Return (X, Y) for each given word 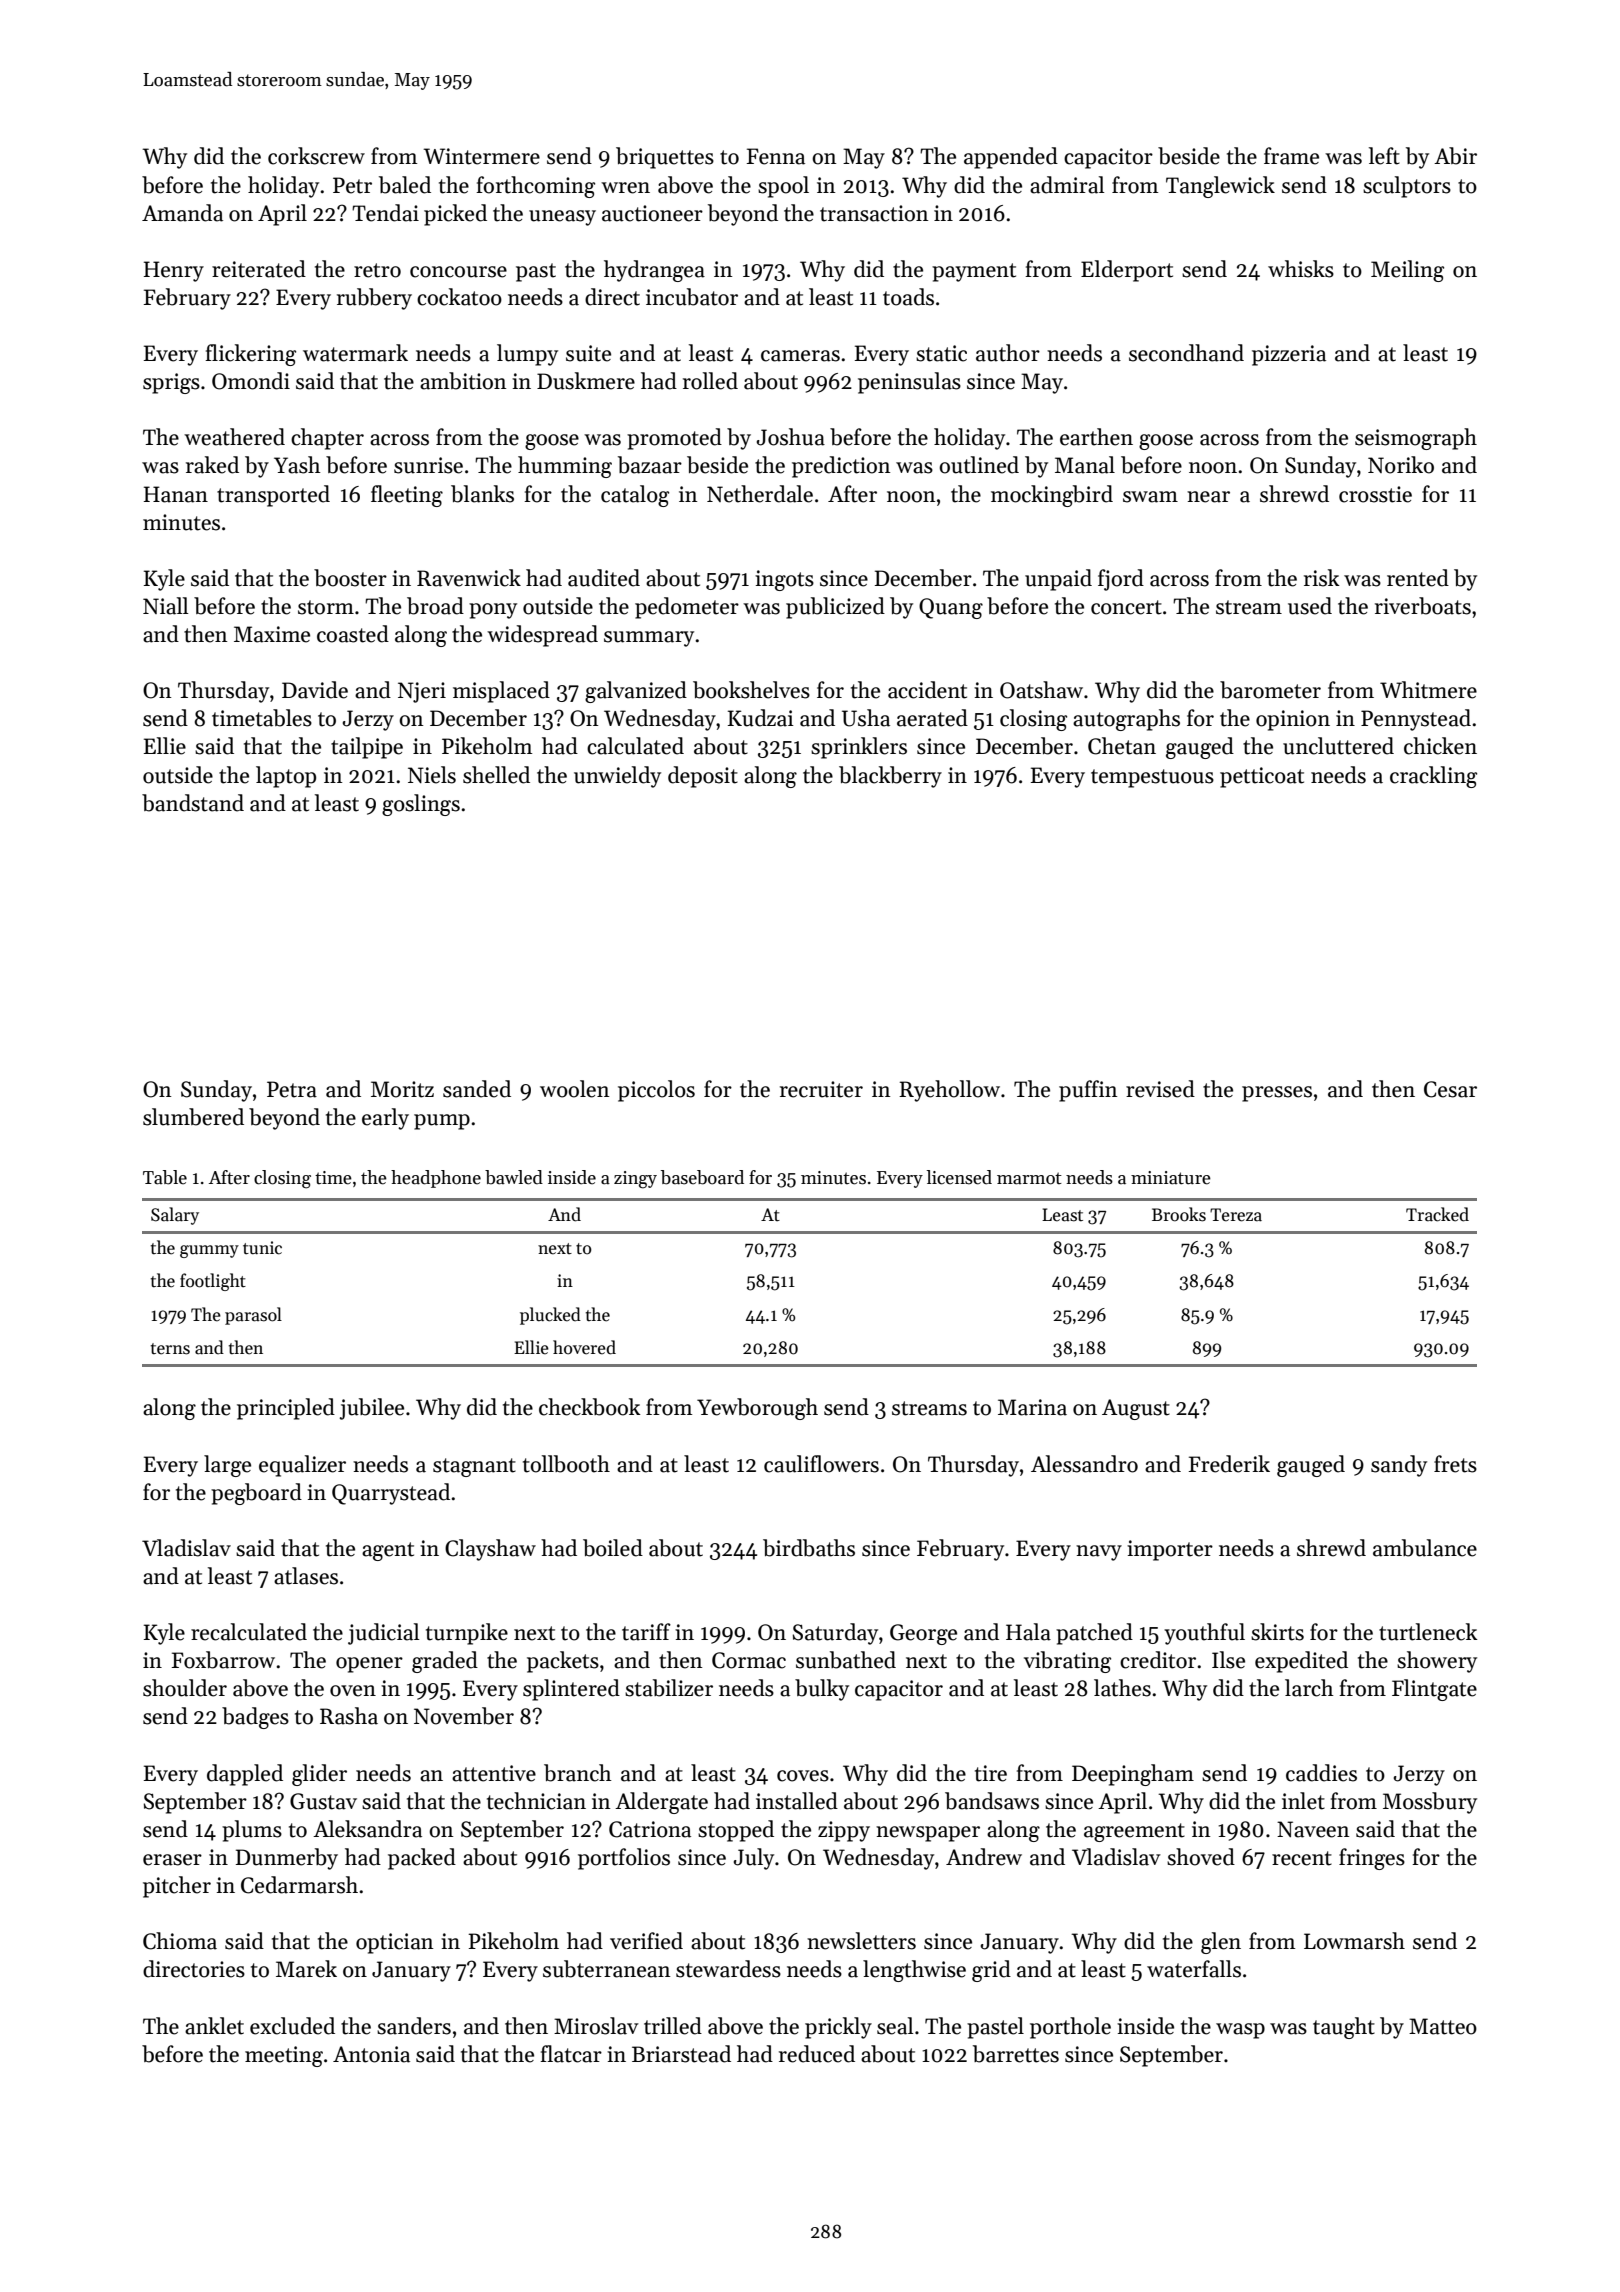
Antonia (371, 2054)
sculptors (1407, 187)
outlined (979, 465)
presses (1277, 1094)
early (385, 1119)
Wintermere (481, 156)
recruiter (821, 1089)
